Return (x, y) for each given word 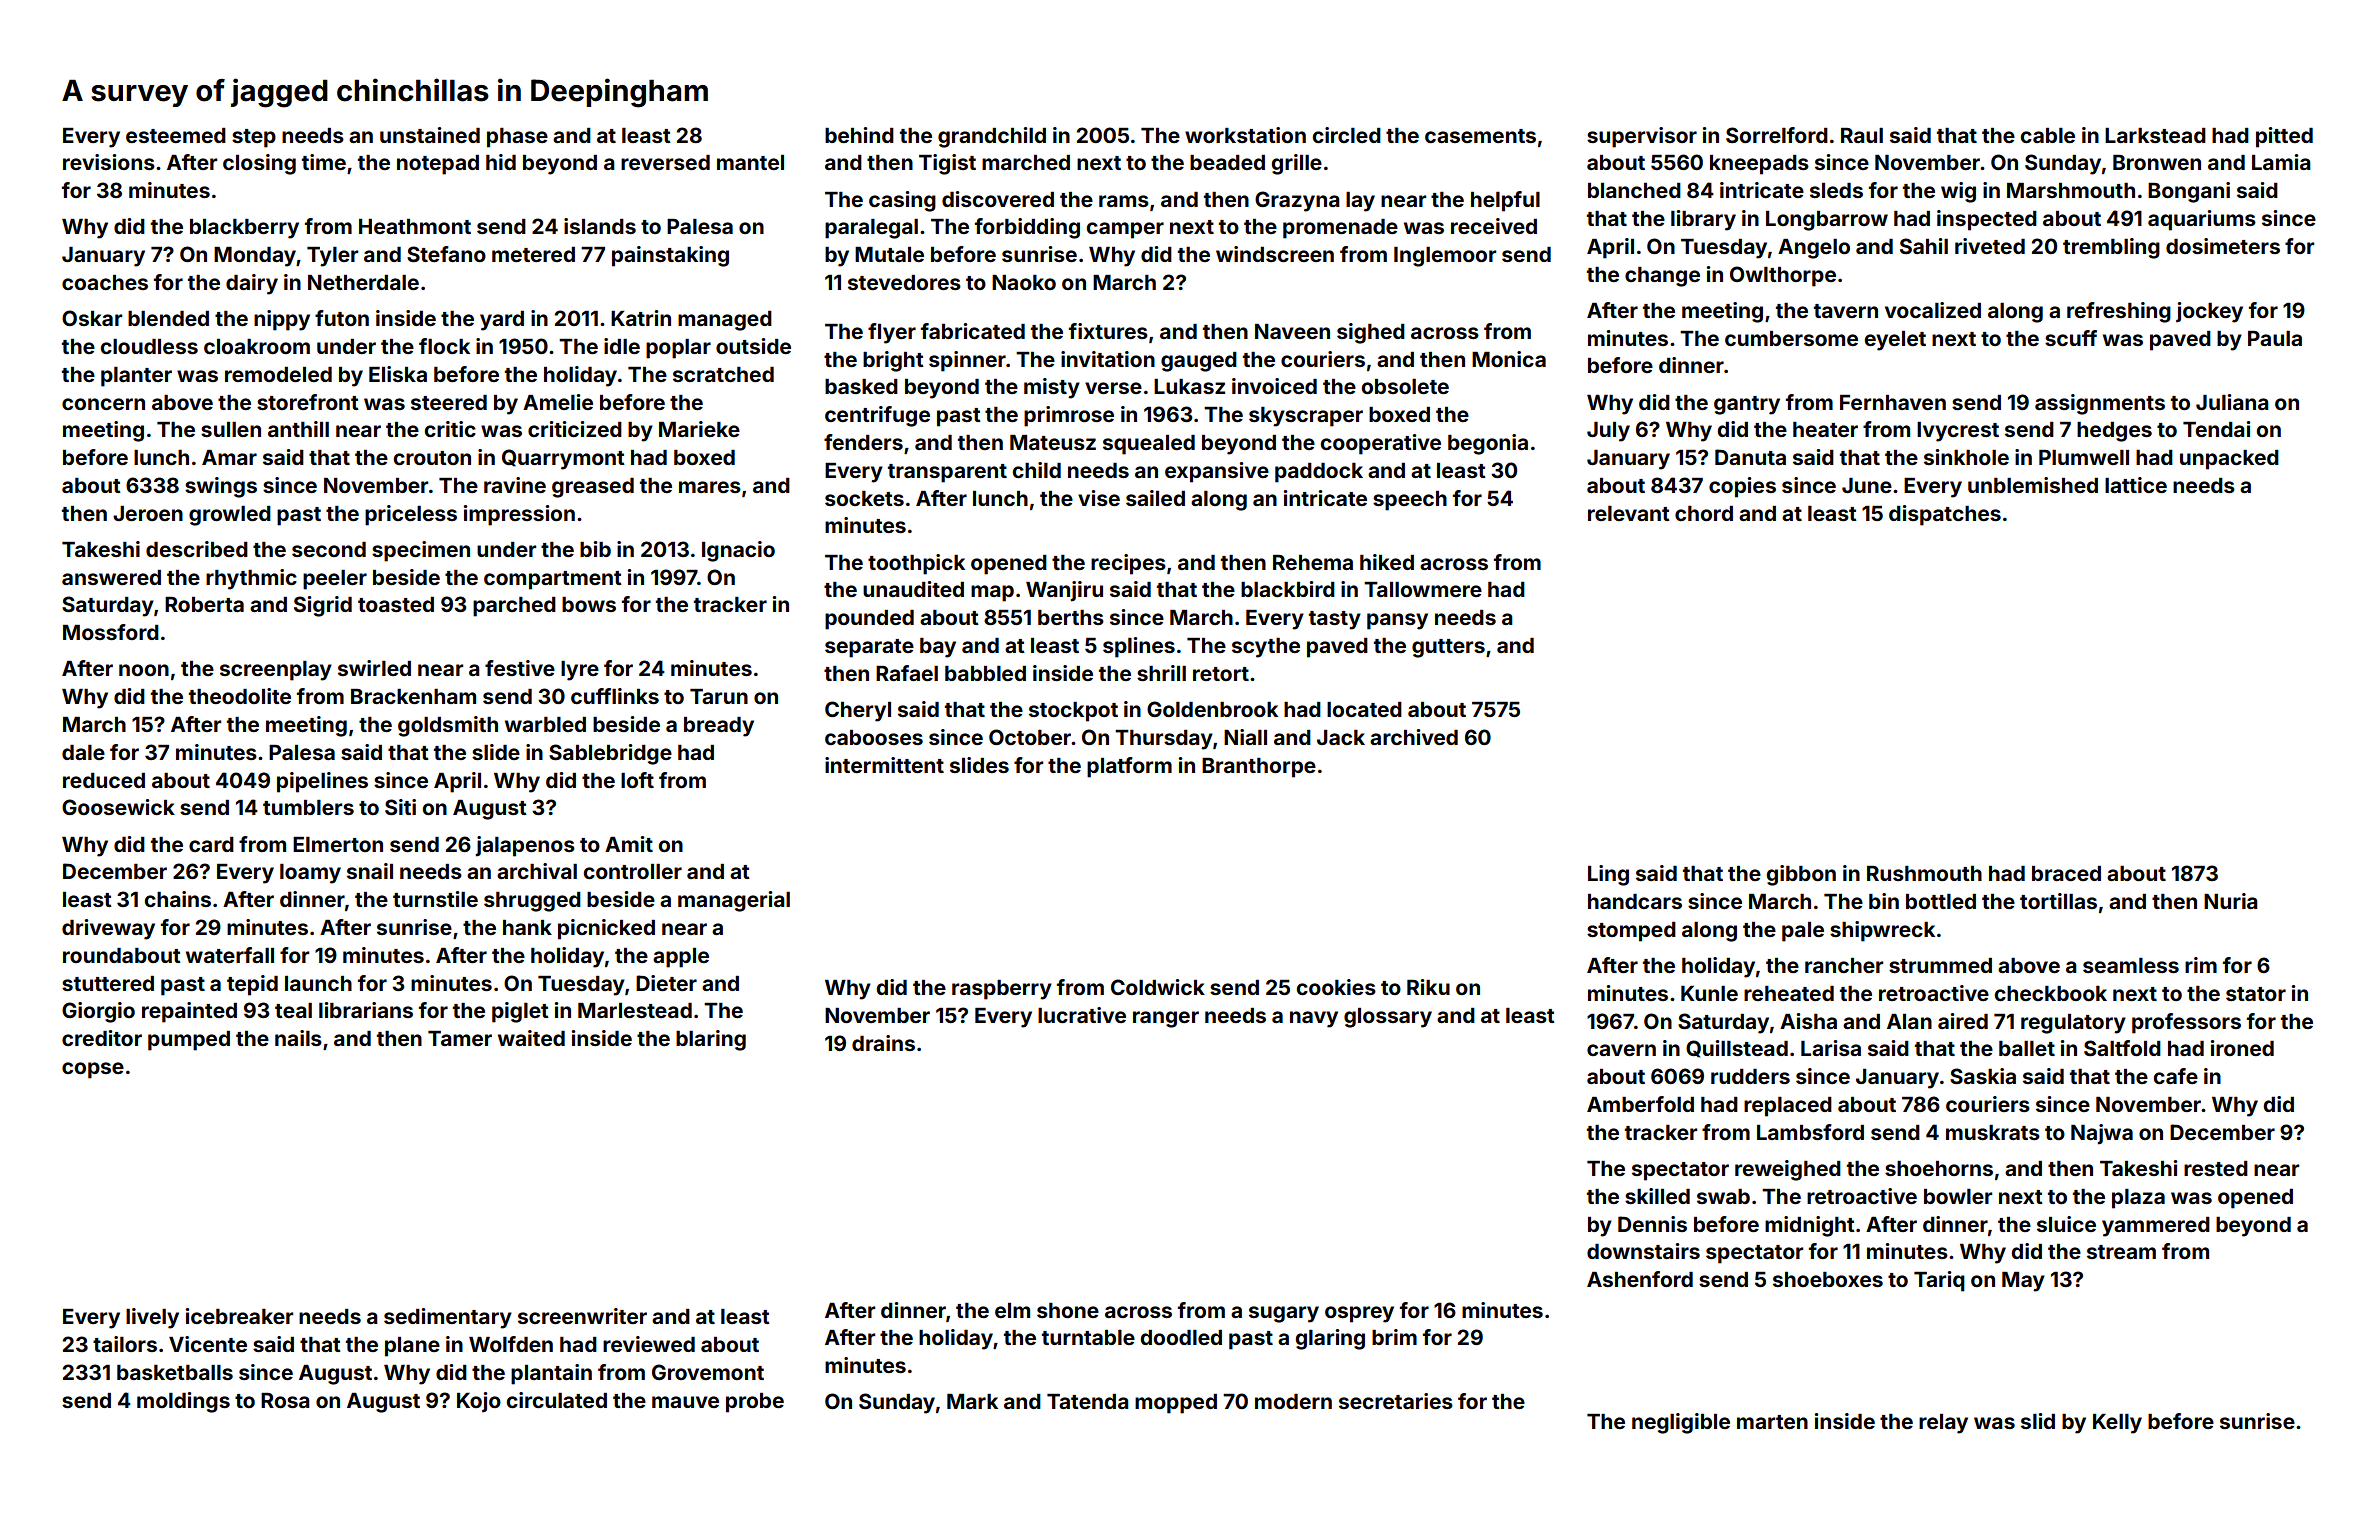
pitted (2284, 137)
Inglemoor (1445, 257)
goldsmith (448, 726)
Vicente (208, 1344)
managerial (734, 901)
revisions (109, 162)
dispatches (1945, 515)
